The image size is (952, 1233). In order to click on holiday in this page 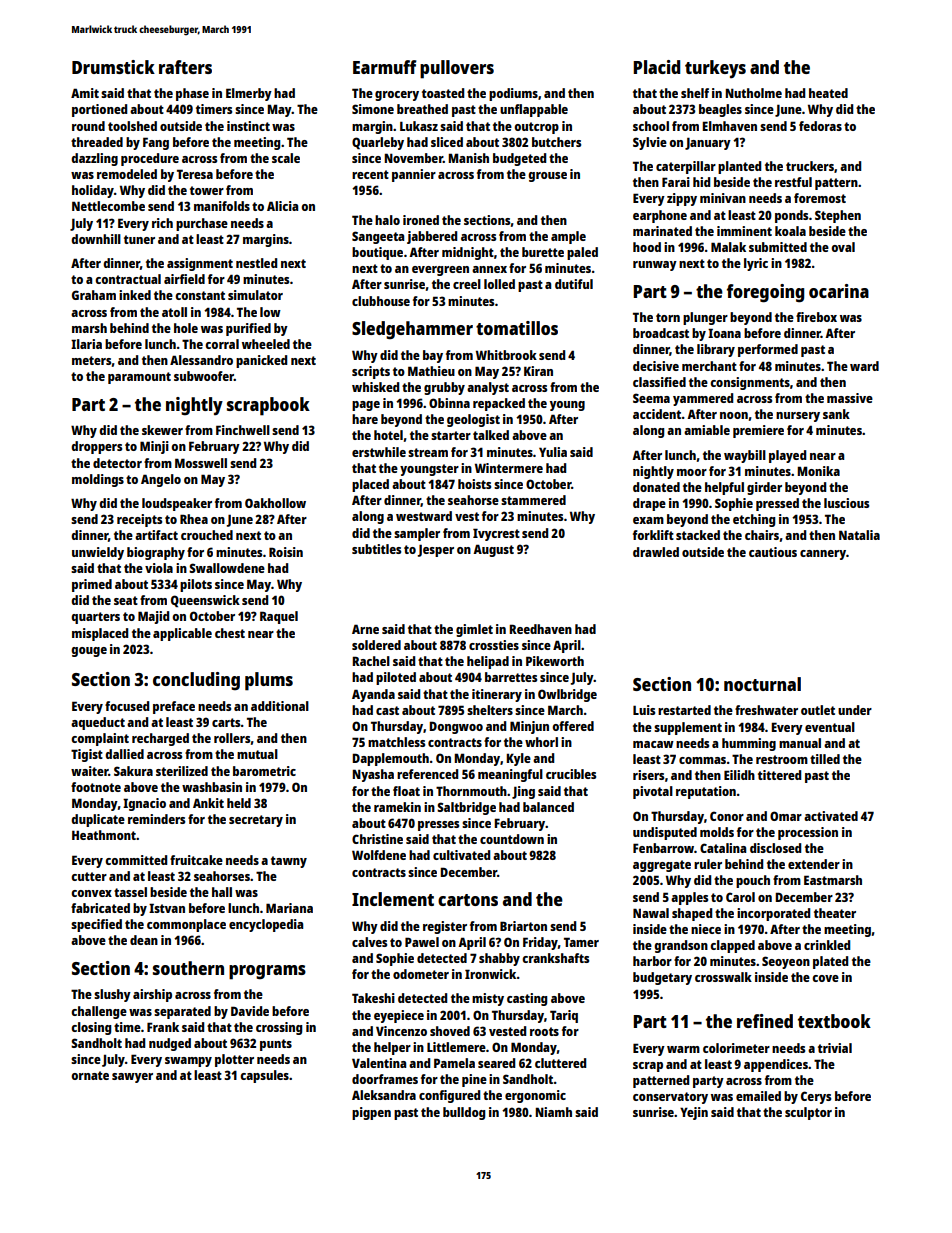, I will do `click(93, 191)`.
